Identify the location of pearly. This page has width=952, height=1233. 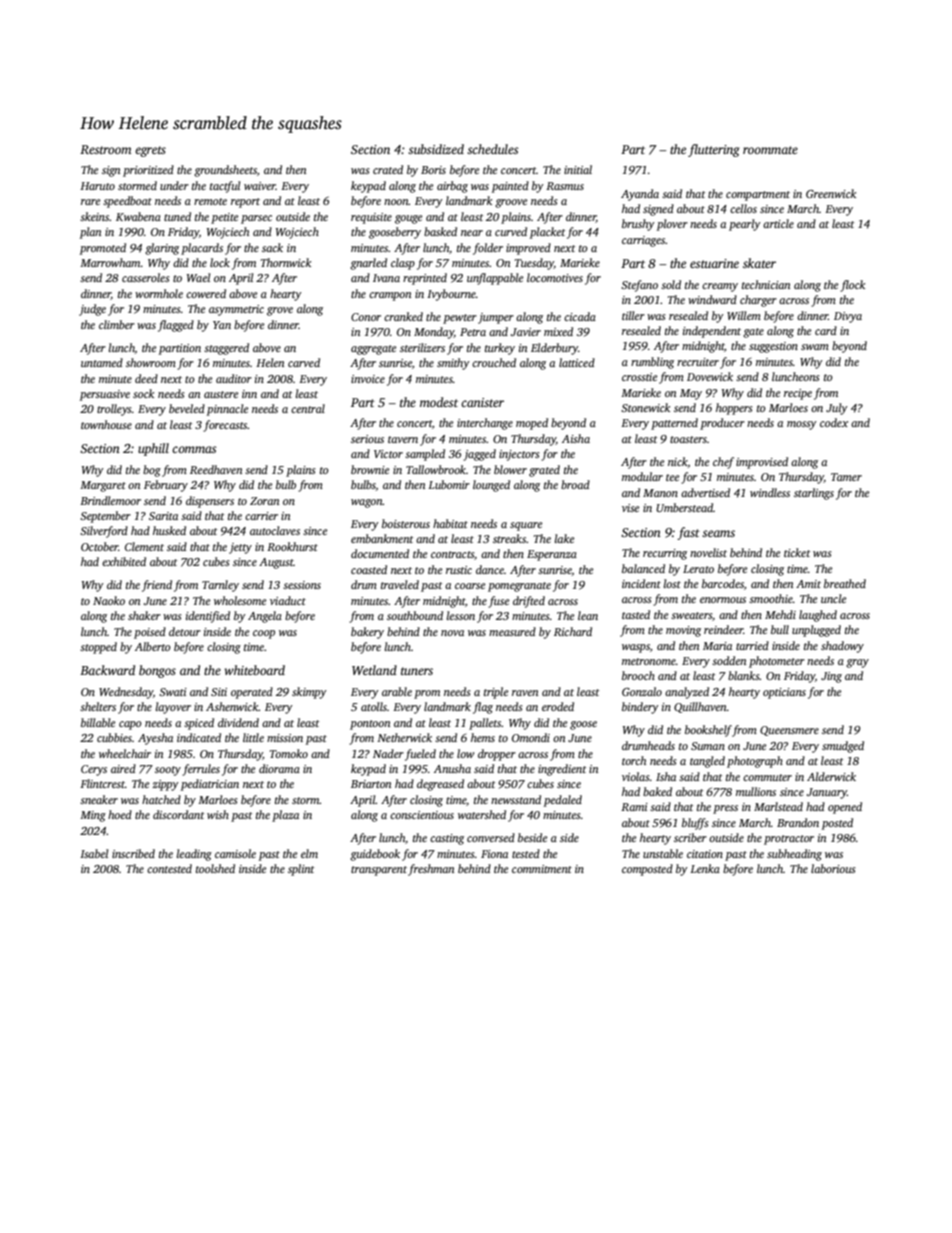
(745, 225).
